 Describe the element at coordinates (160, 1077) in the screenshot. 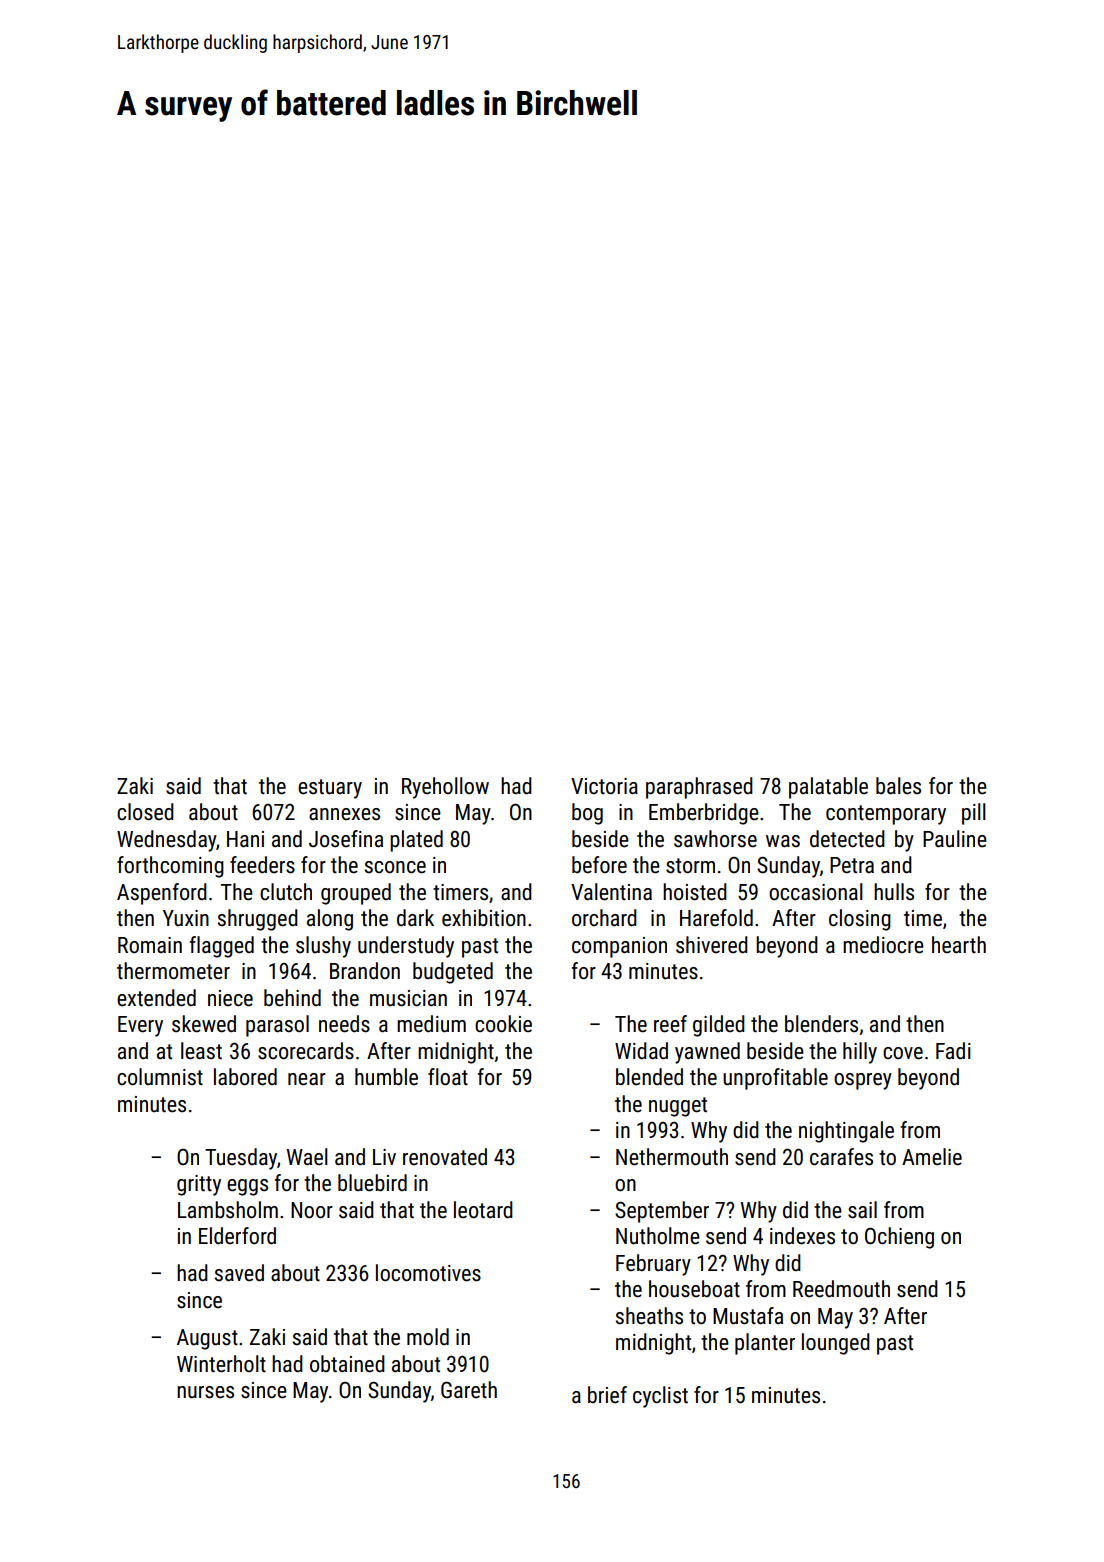

I see `columnist` at that location.
